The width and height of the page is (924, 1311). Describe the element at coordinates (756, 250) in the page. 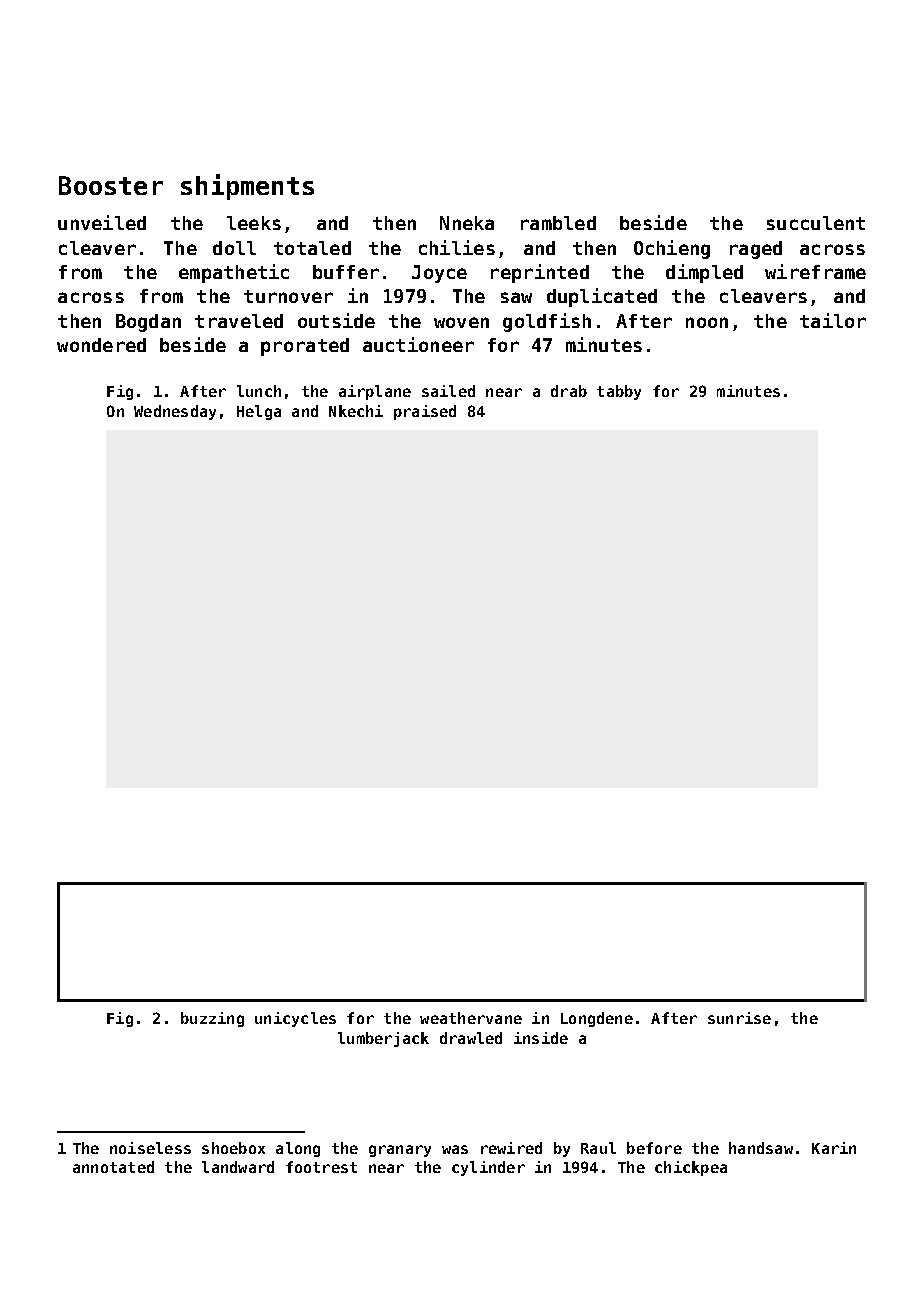

I see `raged` at that location.
